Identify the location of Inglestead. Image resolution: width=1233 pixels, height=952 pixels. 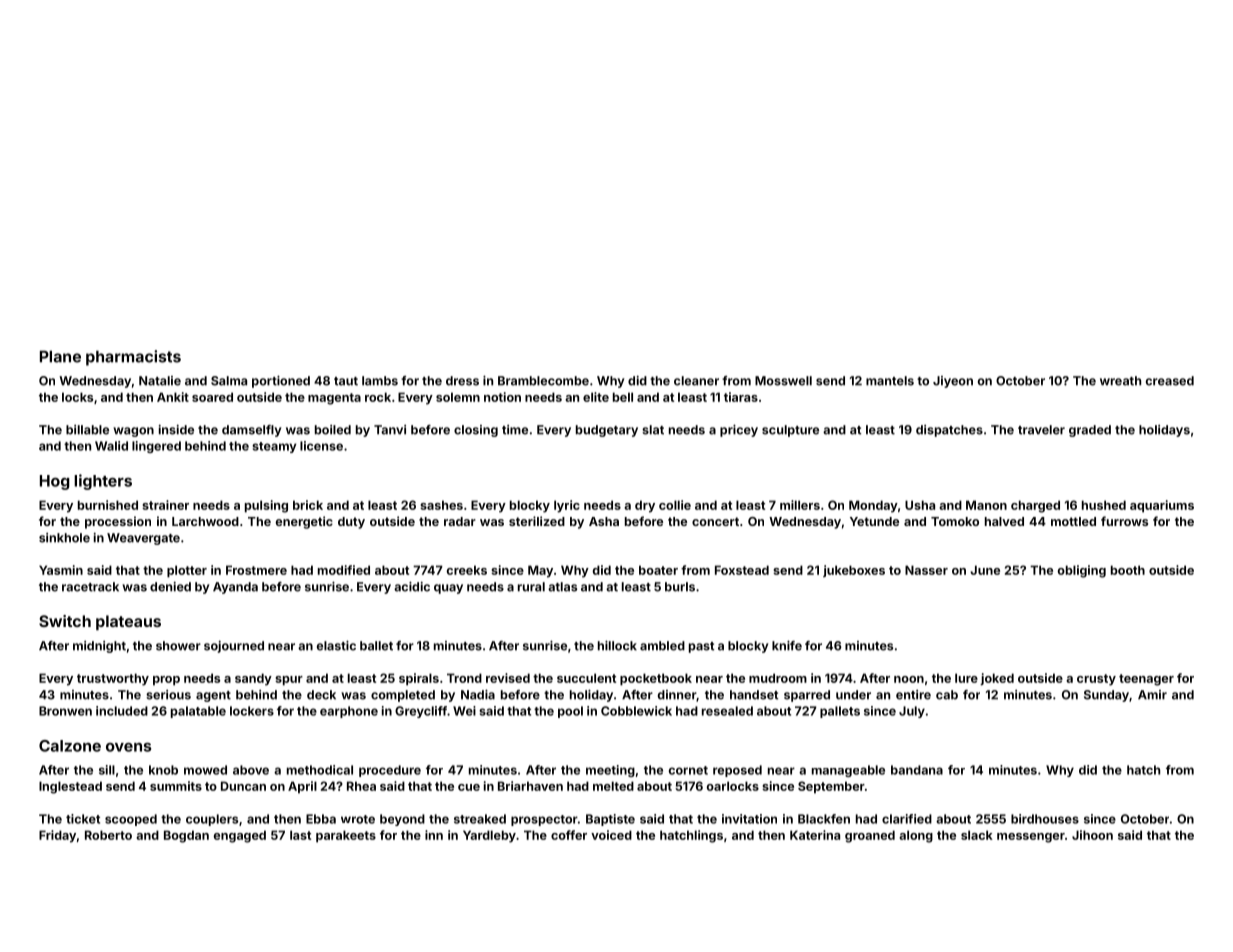
(70, 787).
